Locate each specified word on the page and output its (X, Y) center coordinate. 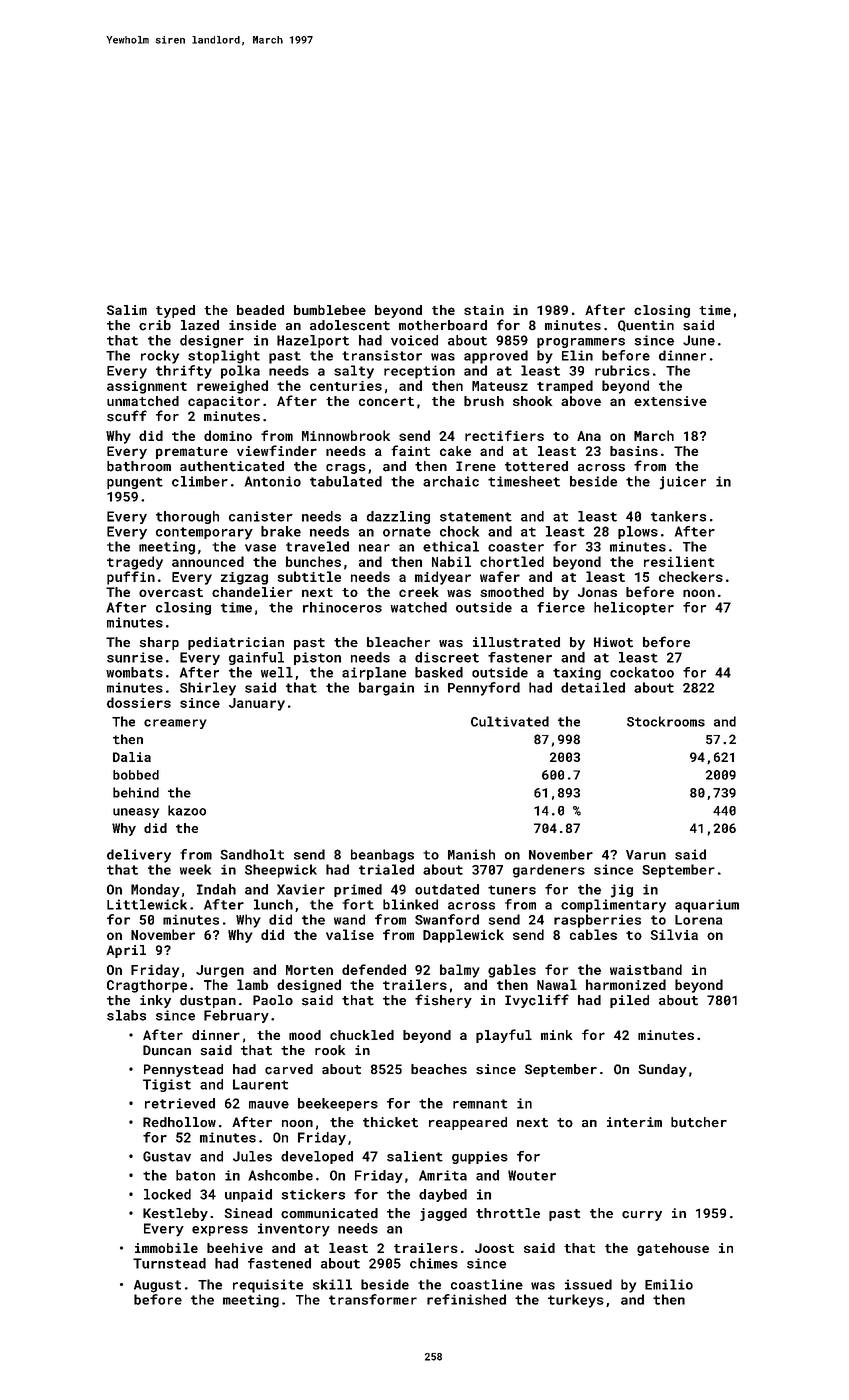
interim (634, 1122)
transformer (373, 1299)
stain (484, 310)
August (157, 1286)
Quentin (646, 326)
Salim (127, 310)
